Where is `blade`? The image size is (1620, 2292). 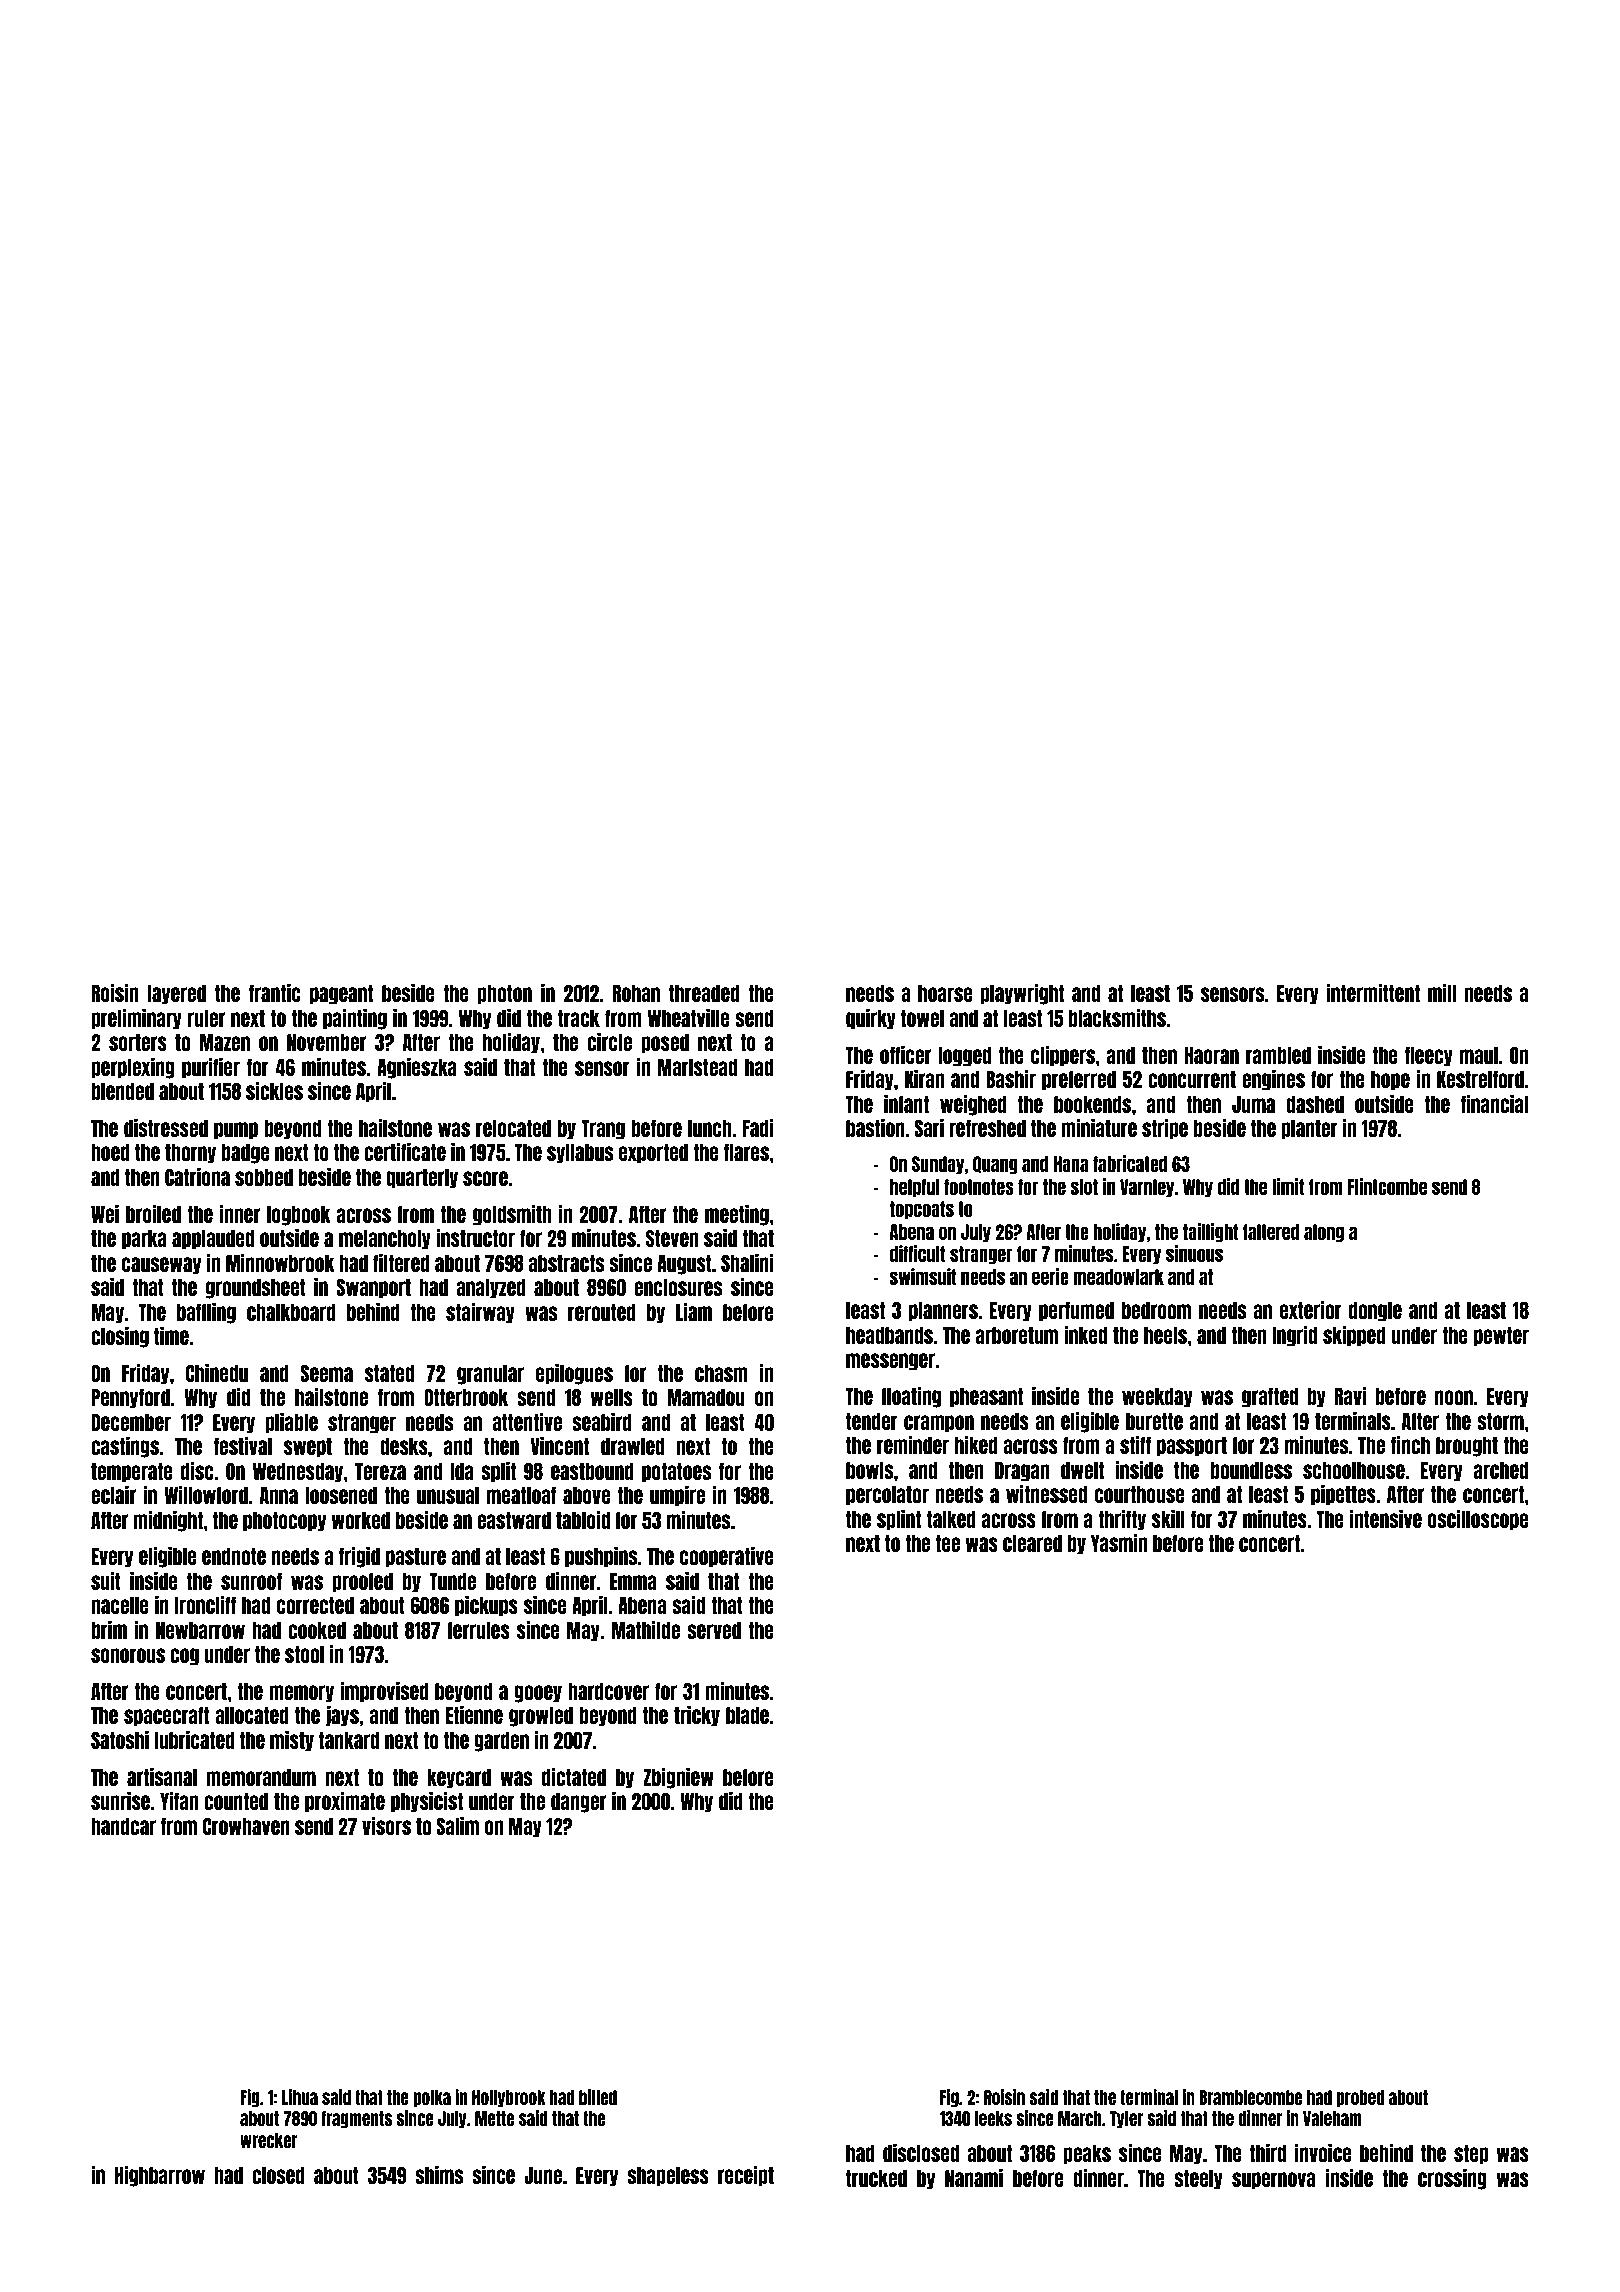
blade is located at coordinates (747, 1715).
